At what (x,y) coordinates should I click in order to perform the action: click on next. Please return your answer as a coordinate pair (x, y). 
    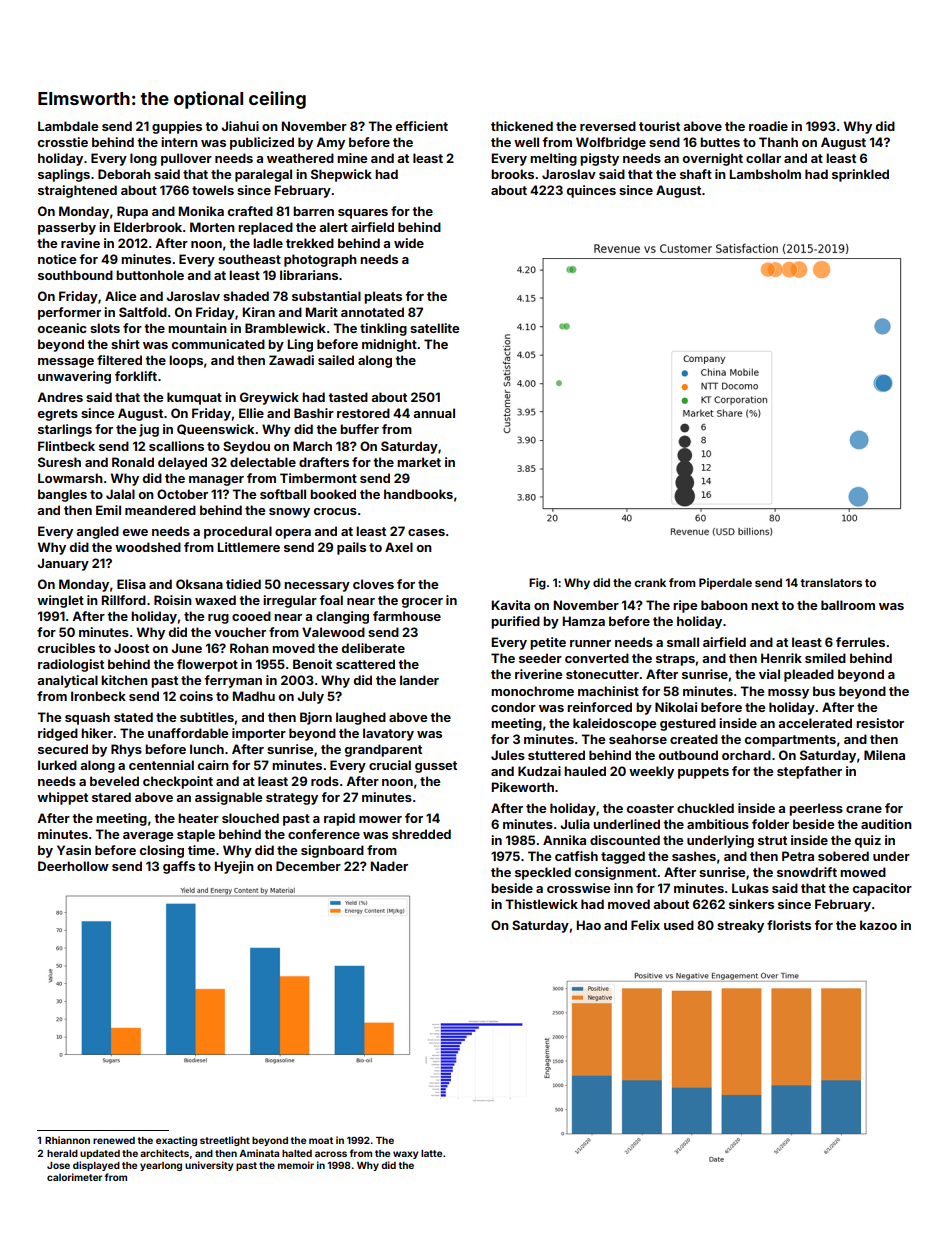
    Looking at the image, I should click on (765, 605).
